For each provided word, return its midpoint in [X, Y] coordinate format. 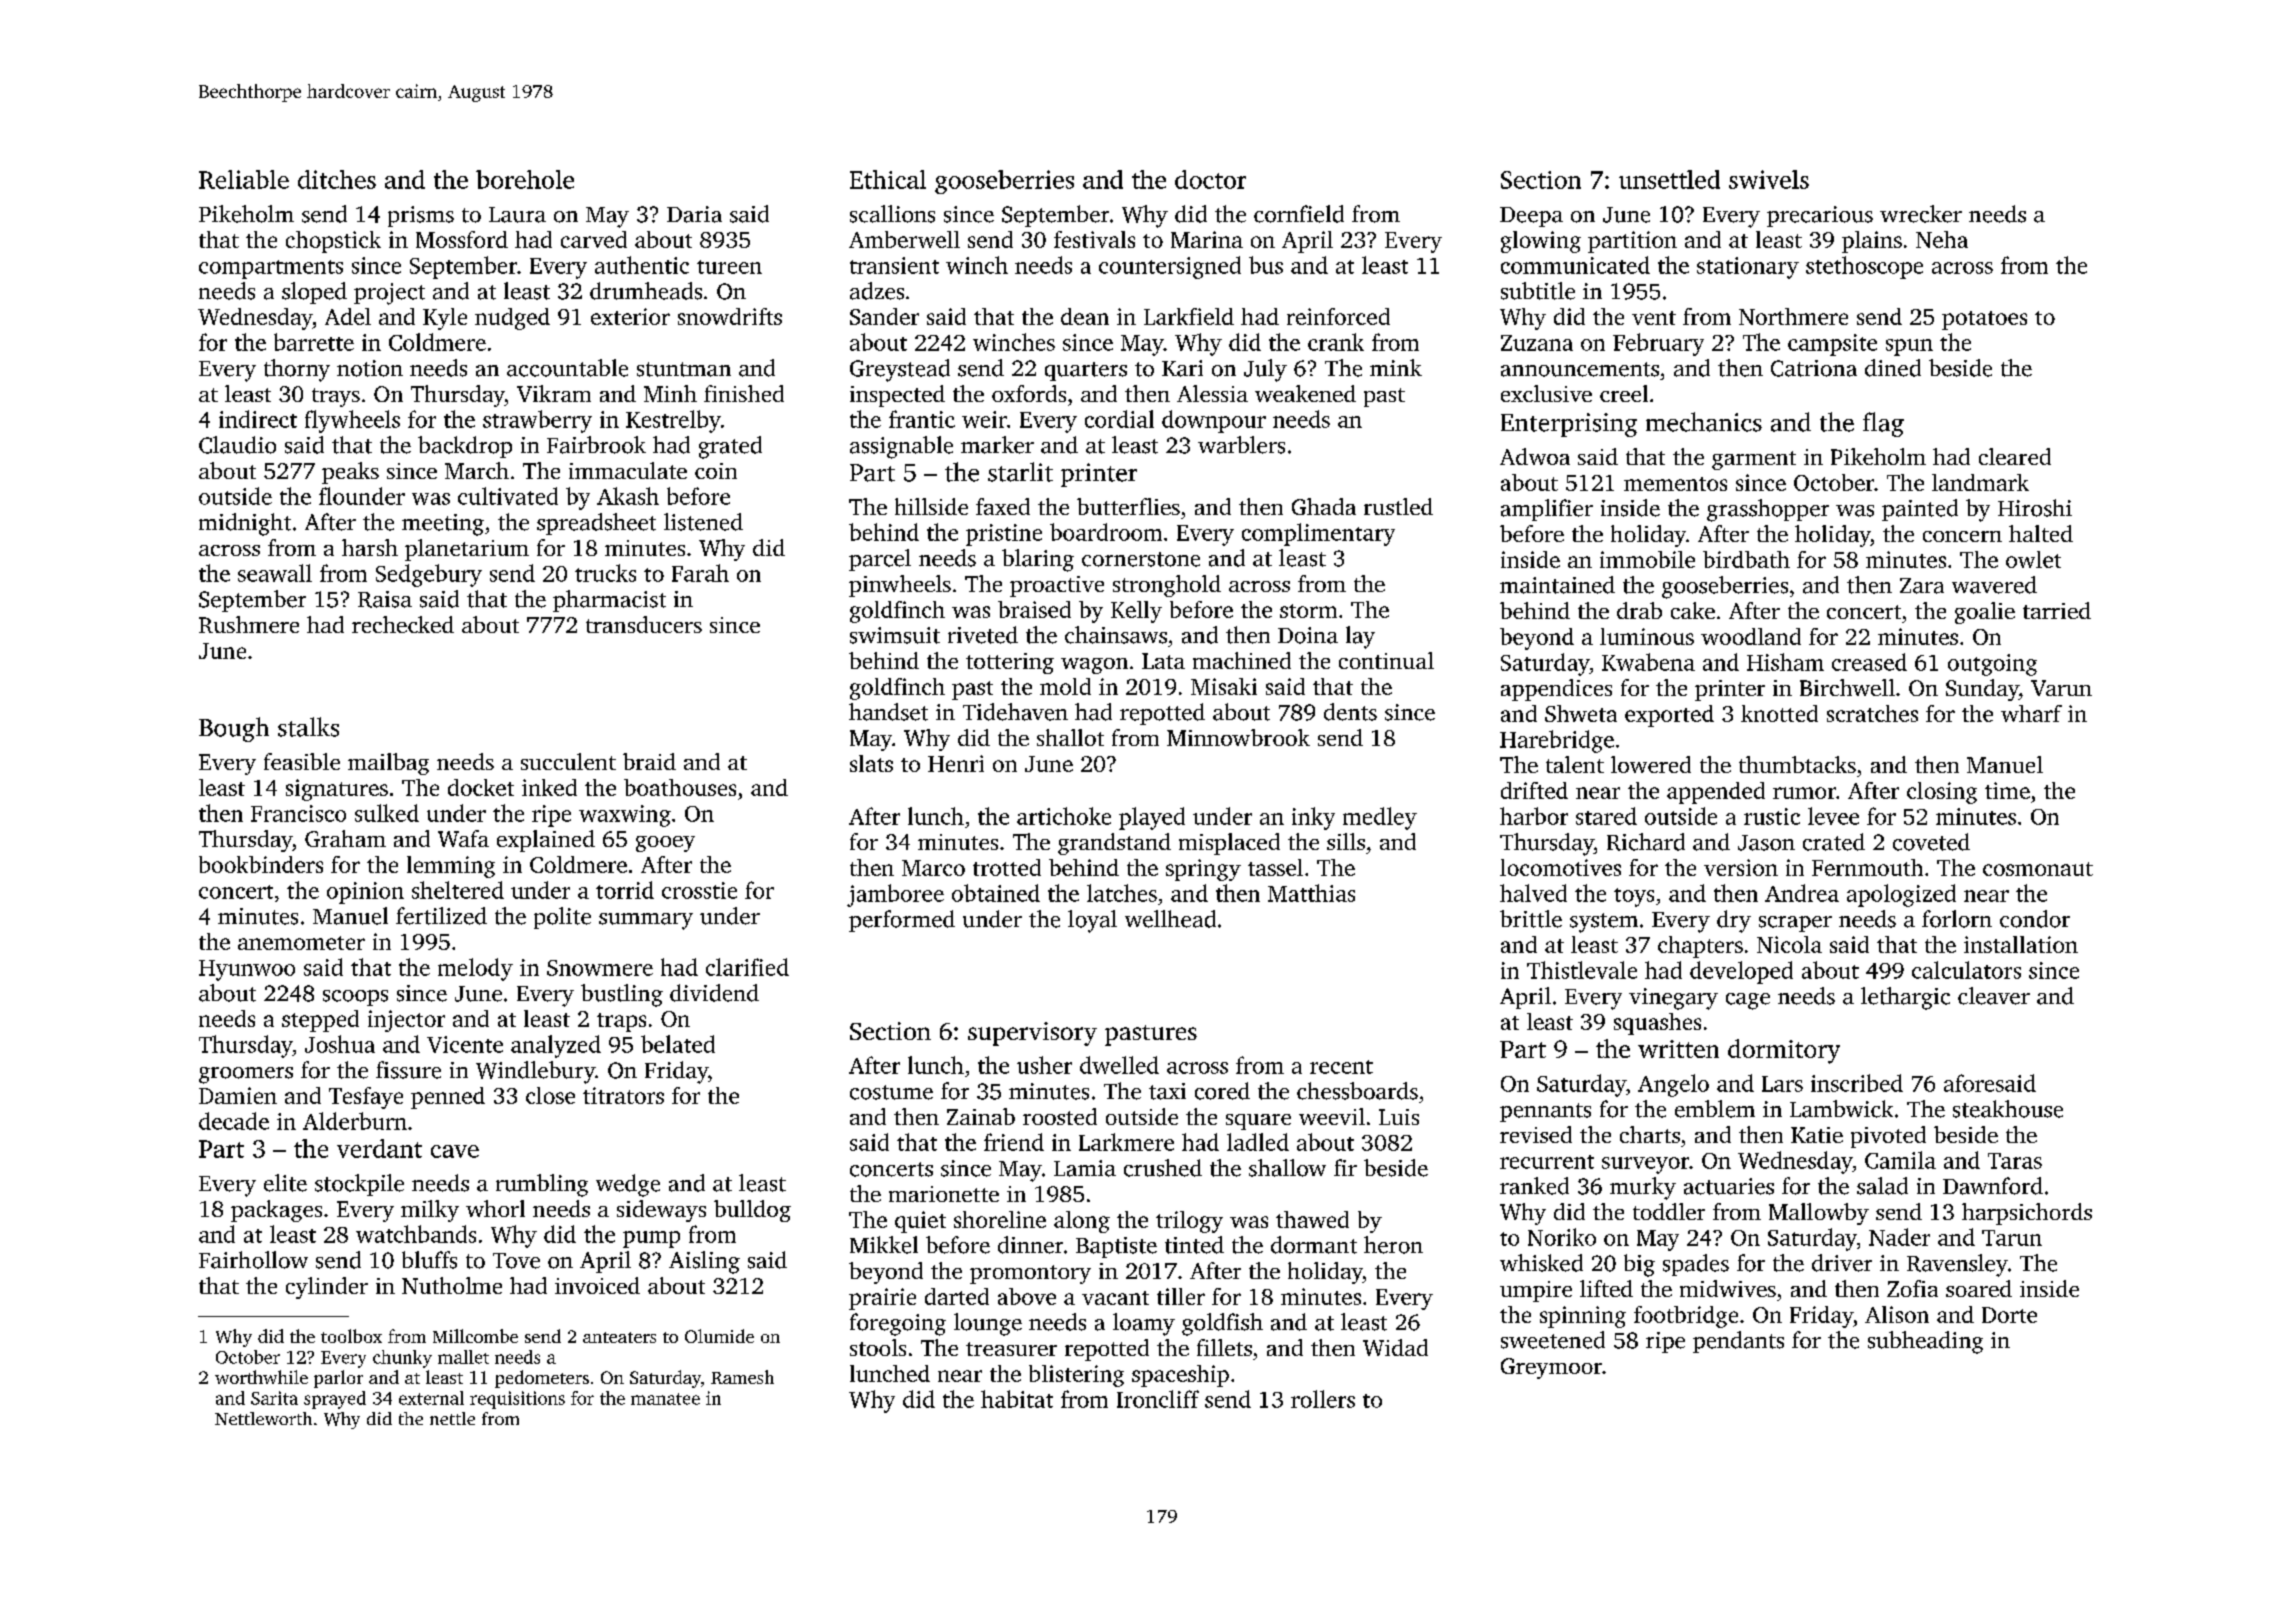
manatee [665, 1399]
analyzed [556, 1046]
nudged [512, 319]
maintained [1557, 585]
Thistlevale [1582, 970]
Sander [884, 316]
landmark [1980, 482]
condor [2035, 919]
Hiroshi [2035, 508]
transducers [644, 624]
